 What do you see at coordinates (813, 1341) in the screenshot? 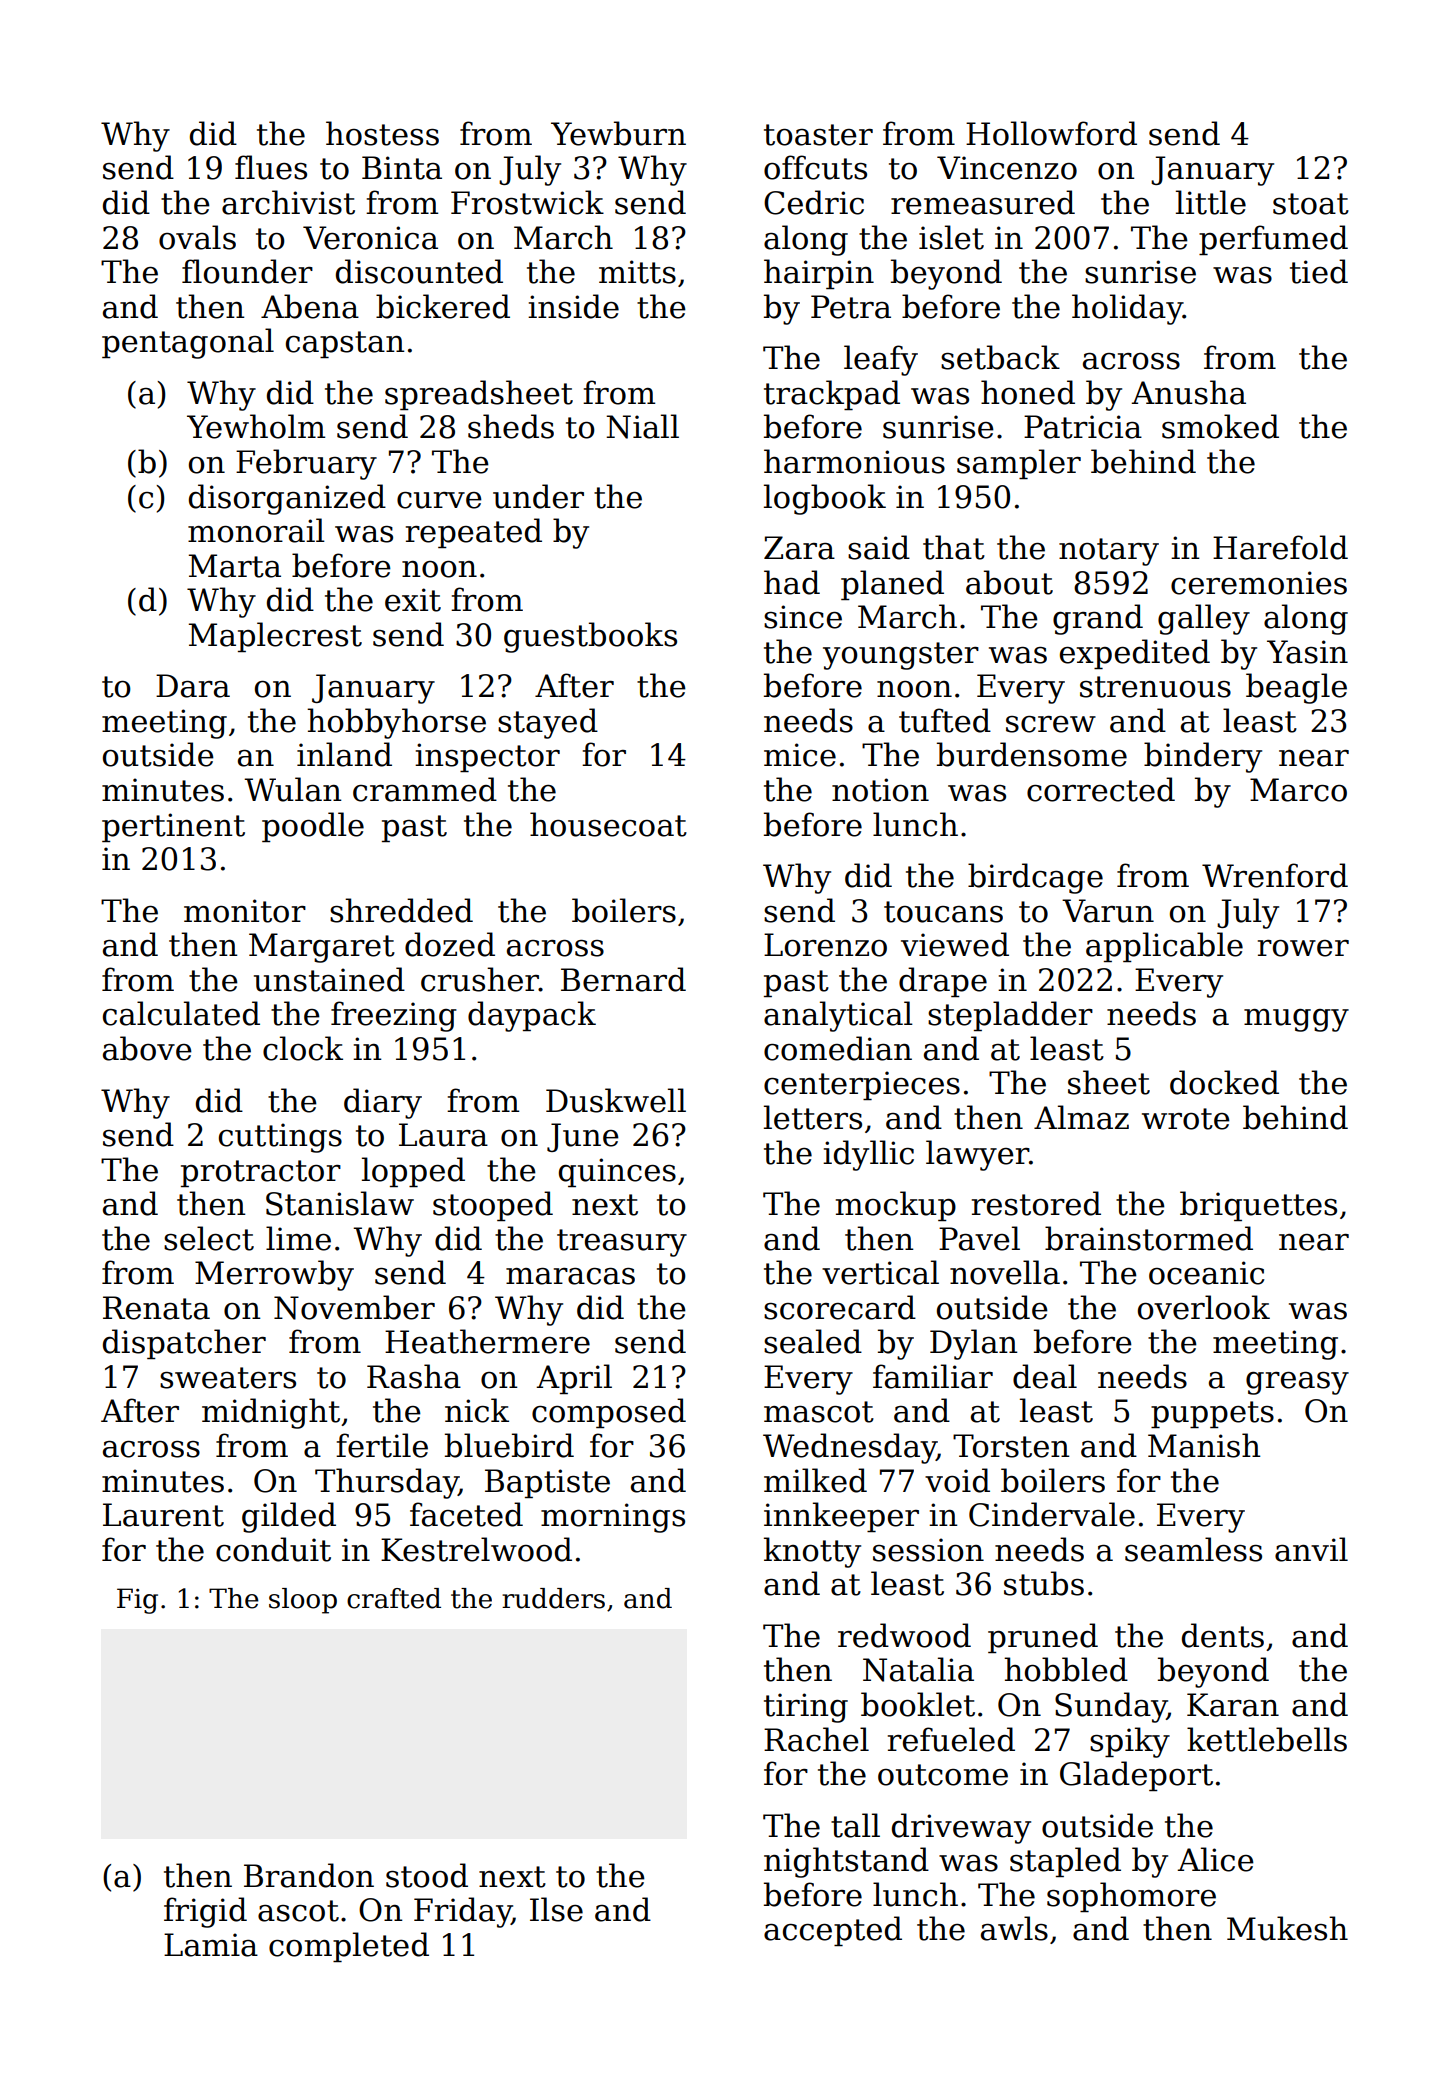
I see `sealed` at bounding box center [813, 1341].
